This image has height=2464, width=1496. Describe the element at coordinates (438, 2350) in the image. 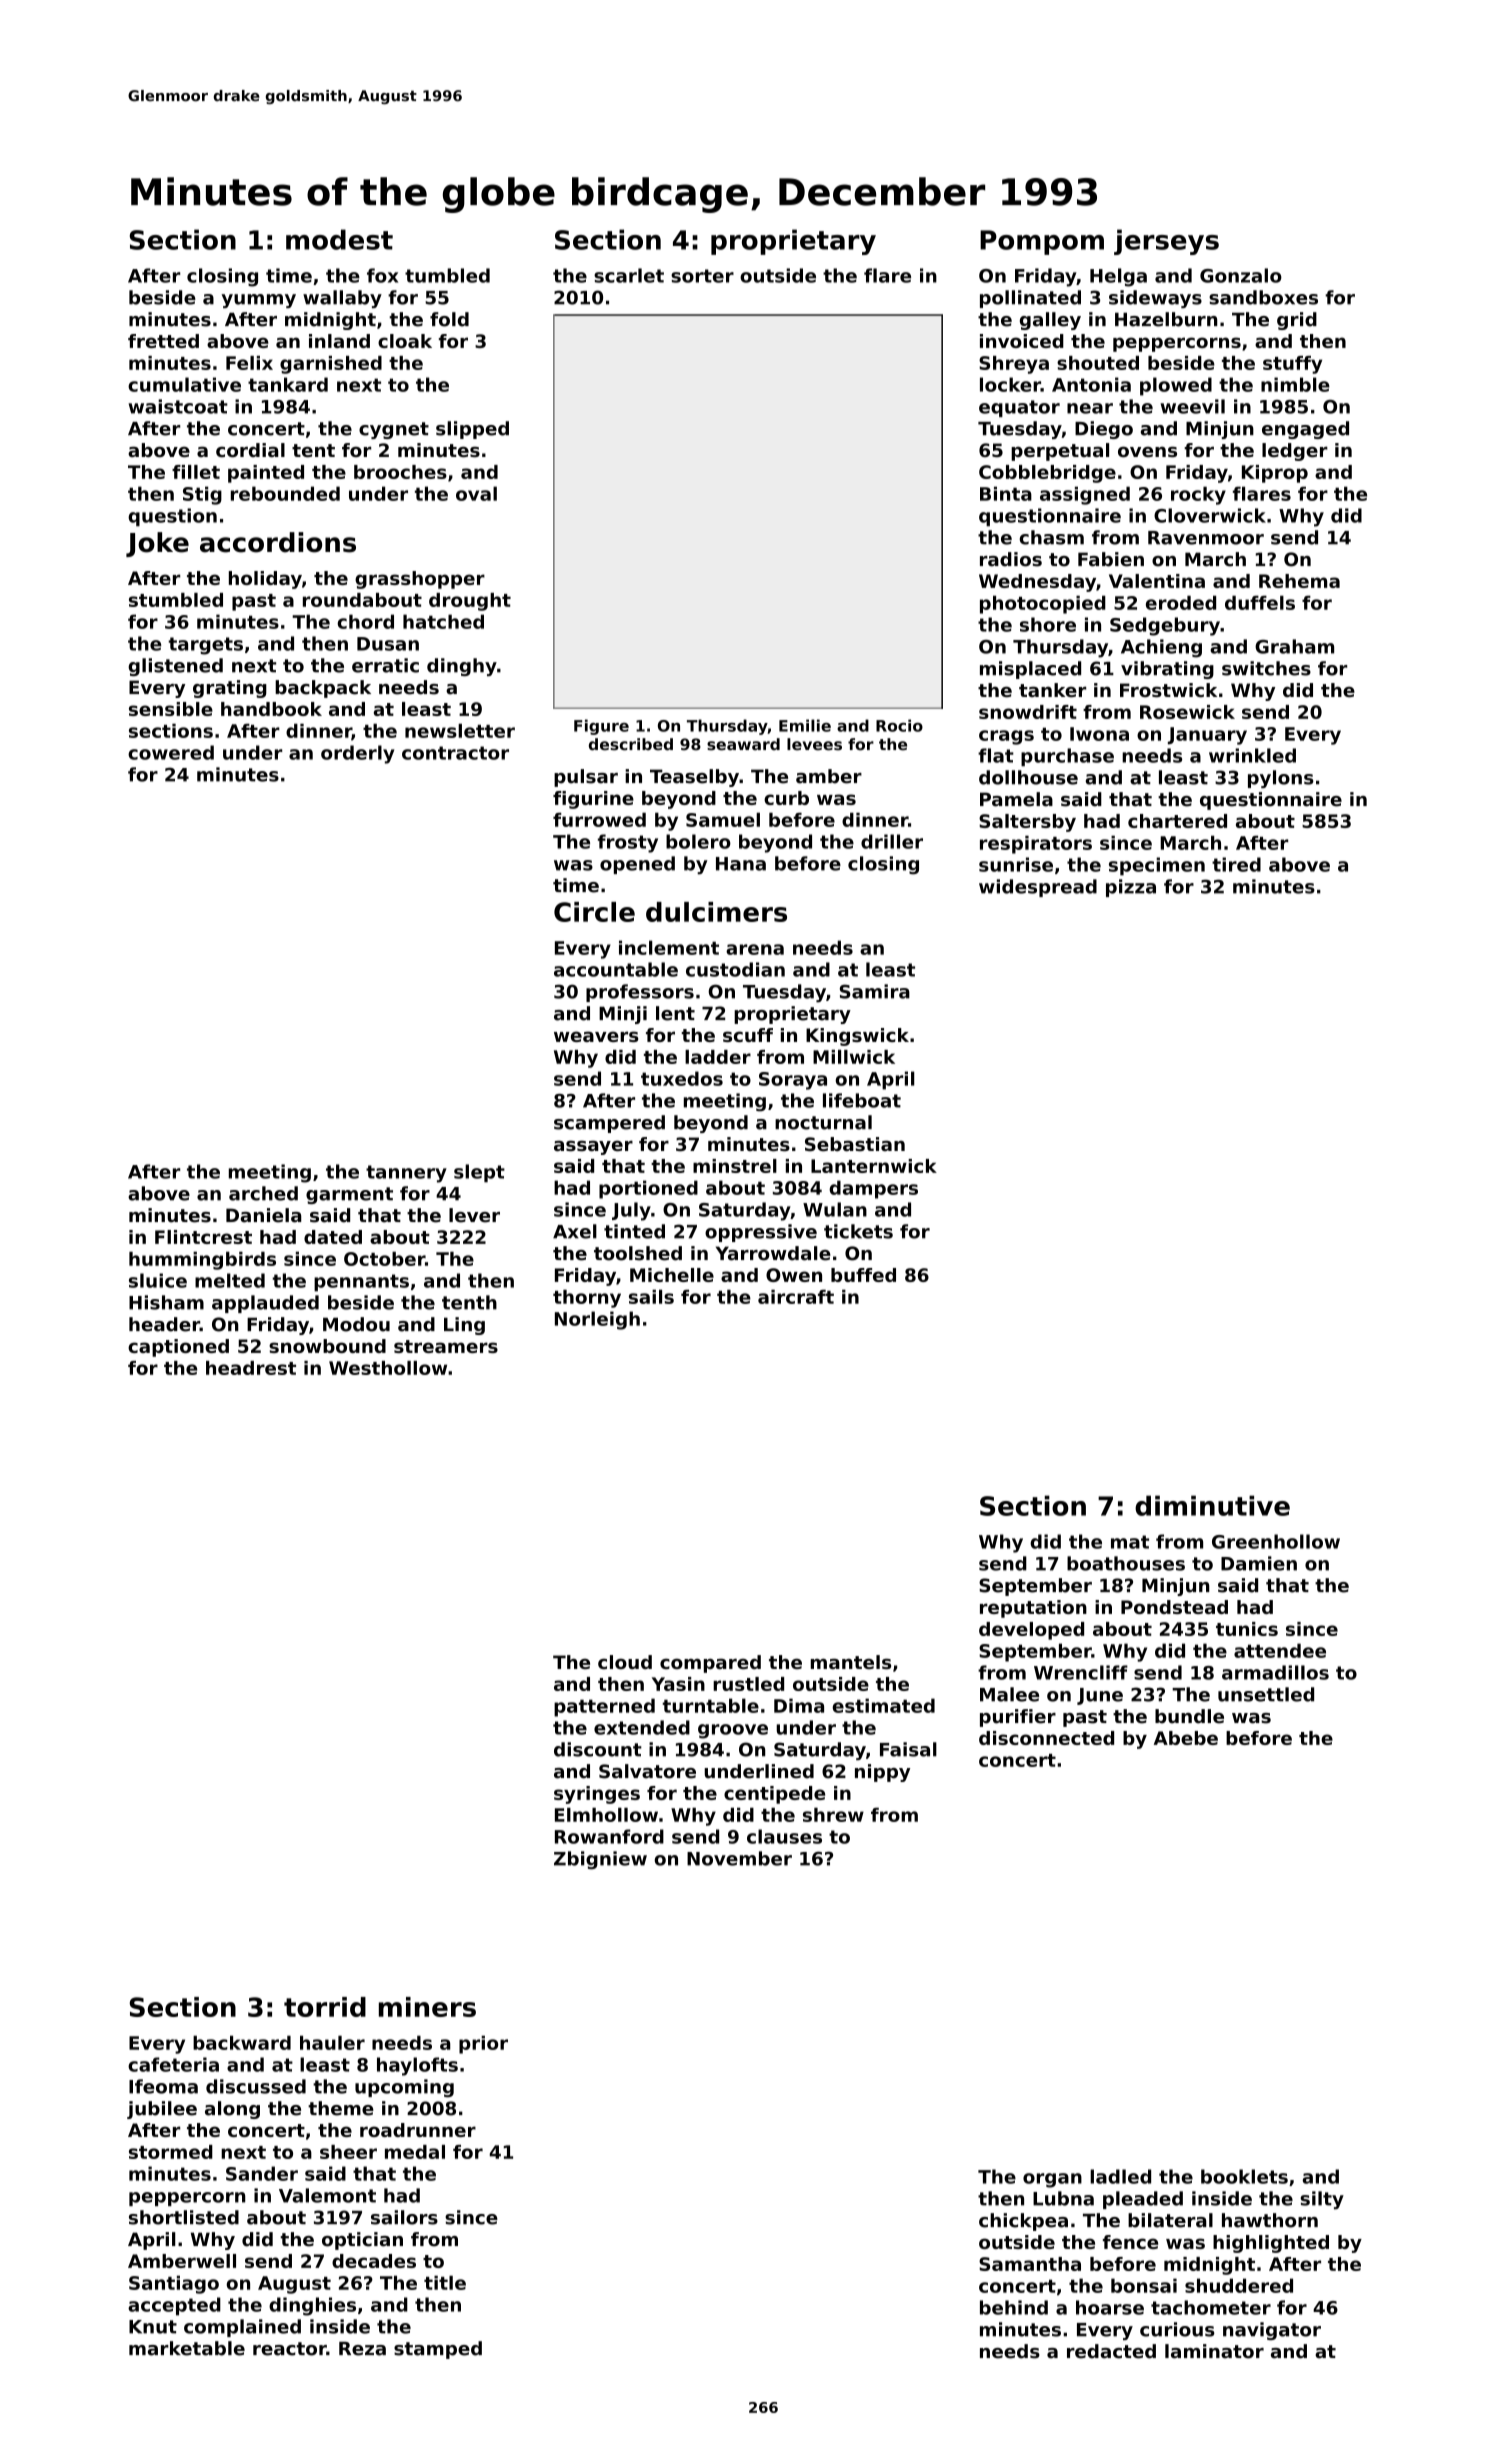

I see `stamped` at that location.
